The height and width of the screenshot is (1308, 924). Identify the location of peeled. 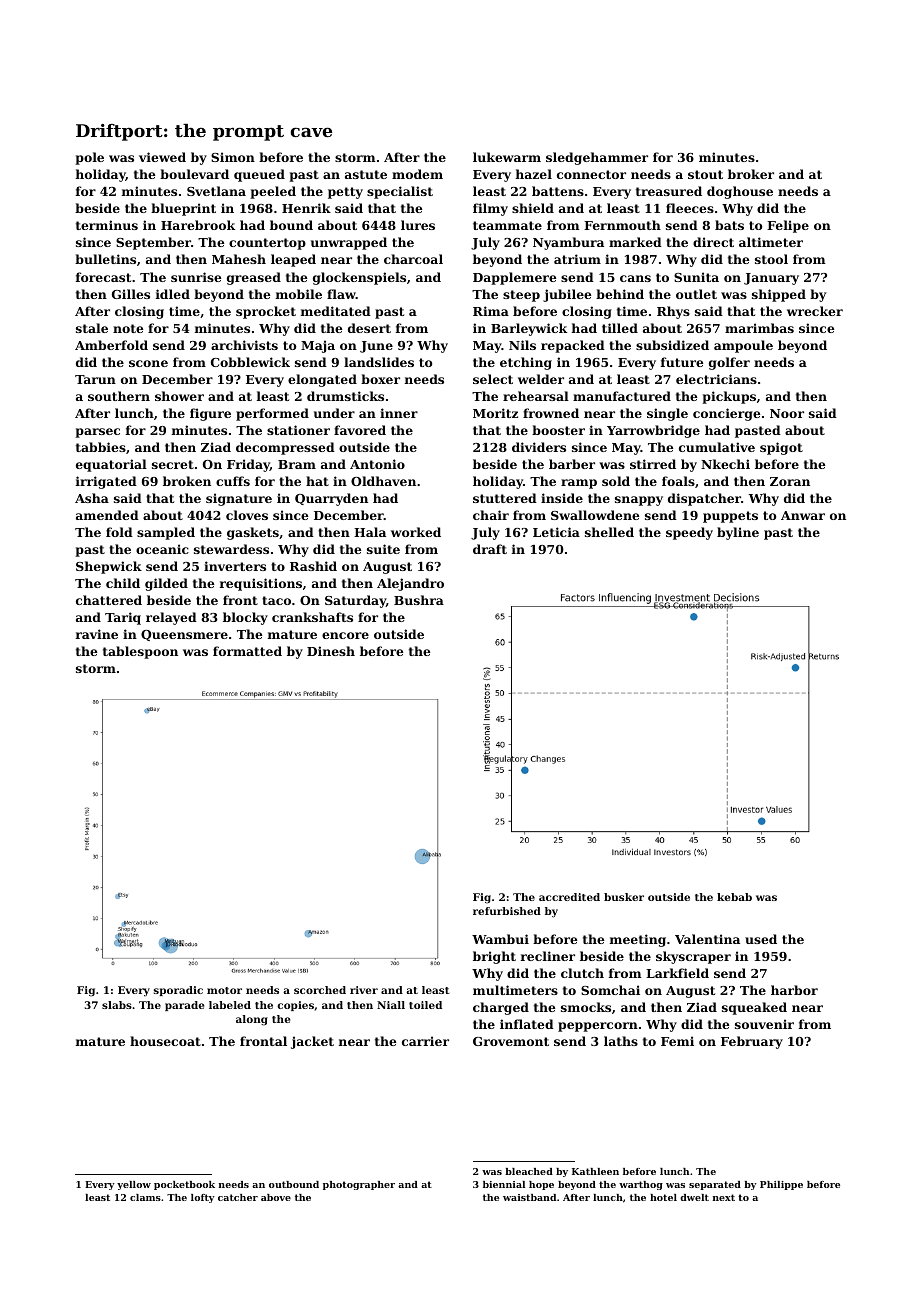
(273, 192).
